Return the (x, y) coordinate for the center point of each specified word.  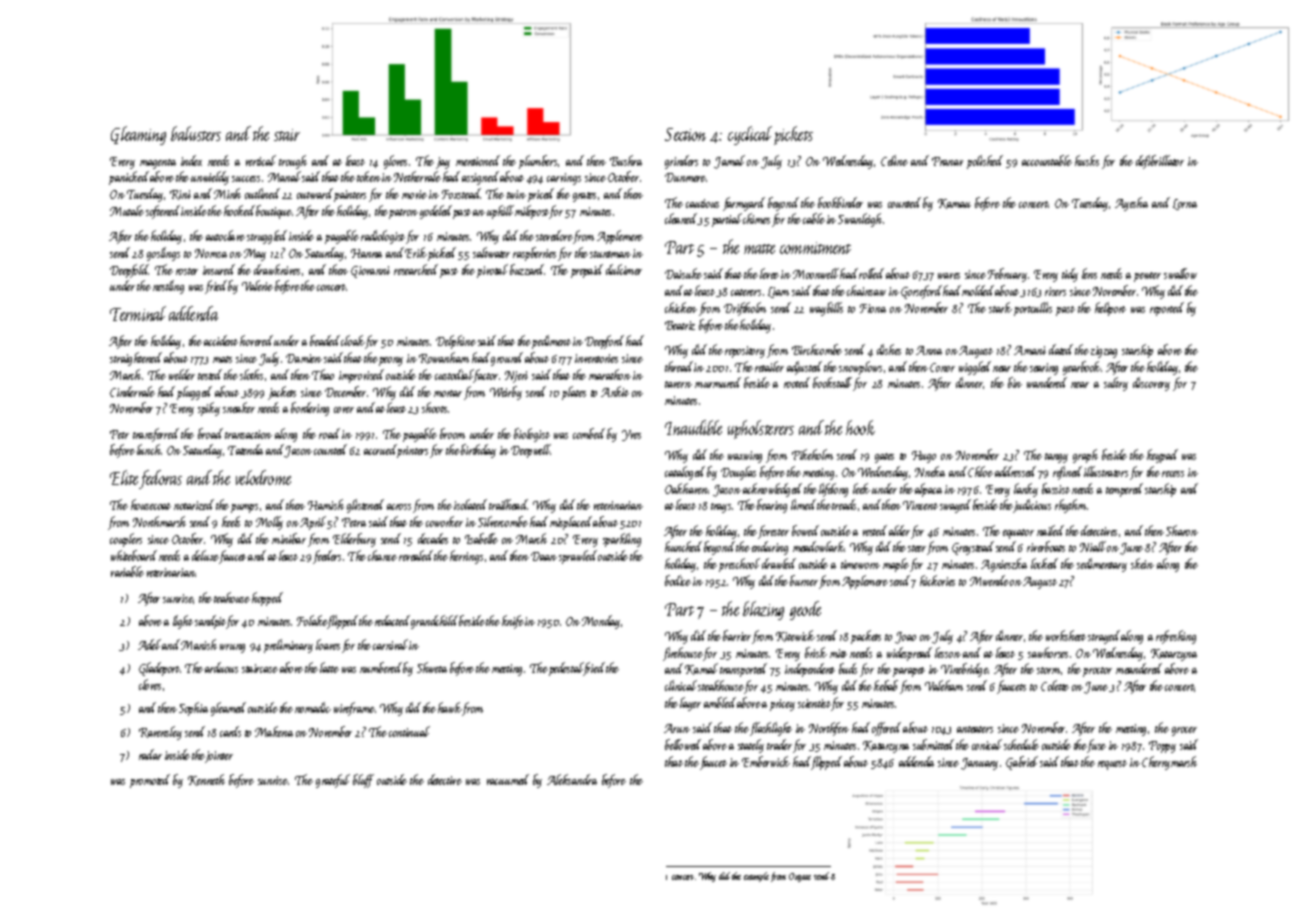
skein (1142, 563)
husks (1087, 160)
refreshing (1176, 637)
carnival (390, 644)
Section (685, 134)
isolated (470, 504)
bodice (678, 580)
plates (574, 393)
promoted (150, 781)
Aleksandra (572, 779)
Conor (942, 367)
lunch (149, 449)
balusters (196, 133)
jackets (282, 393)
